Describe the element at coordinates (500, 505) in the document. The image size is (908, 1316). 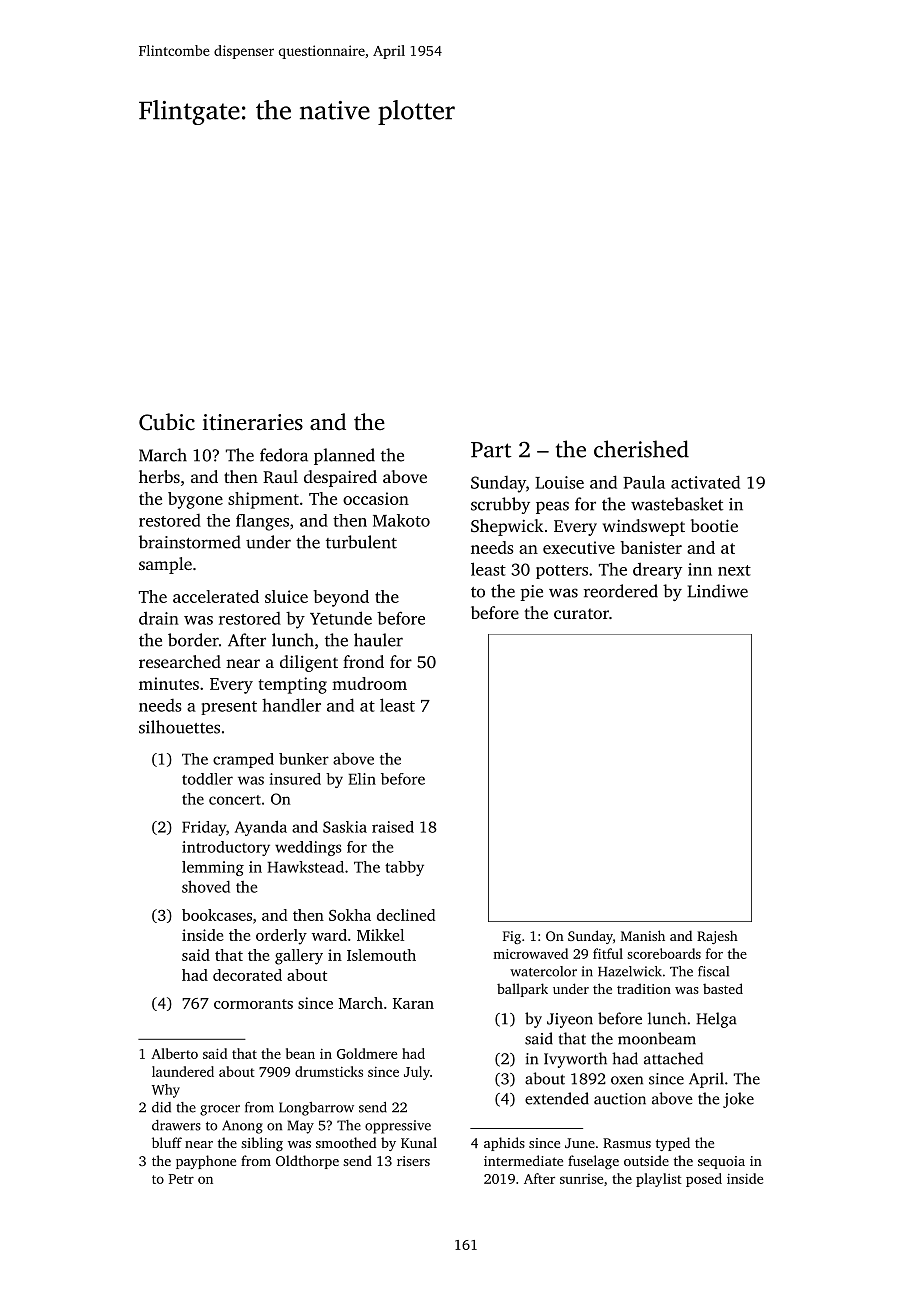
I see `scrubby` at that location.
